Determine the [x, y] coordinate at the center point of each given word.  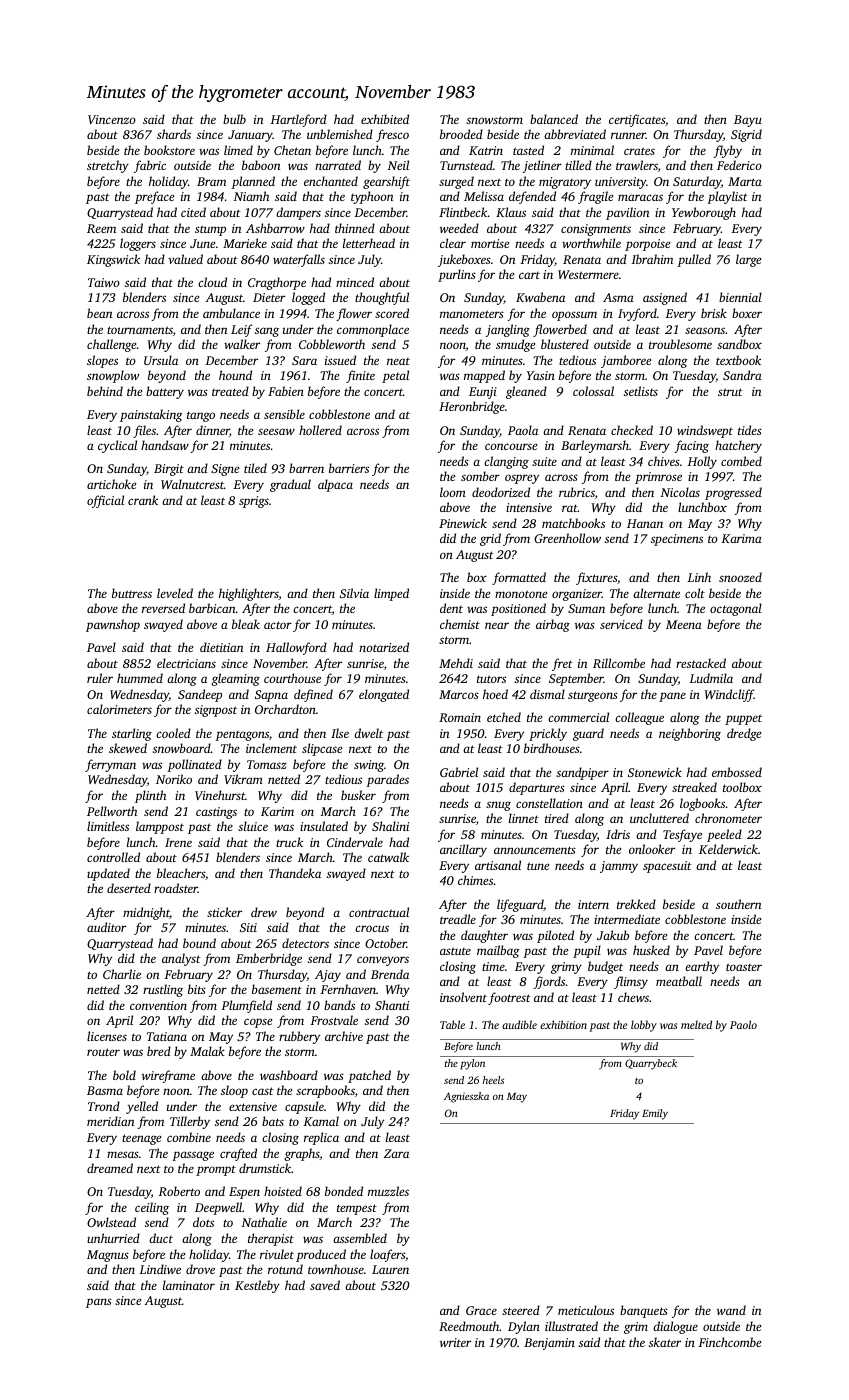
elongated [384, 695]
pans [99, 1303]
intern [593, 904]
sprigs [254, 502]
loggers [138, 244]
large [748, 260]
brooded [461, 134]
